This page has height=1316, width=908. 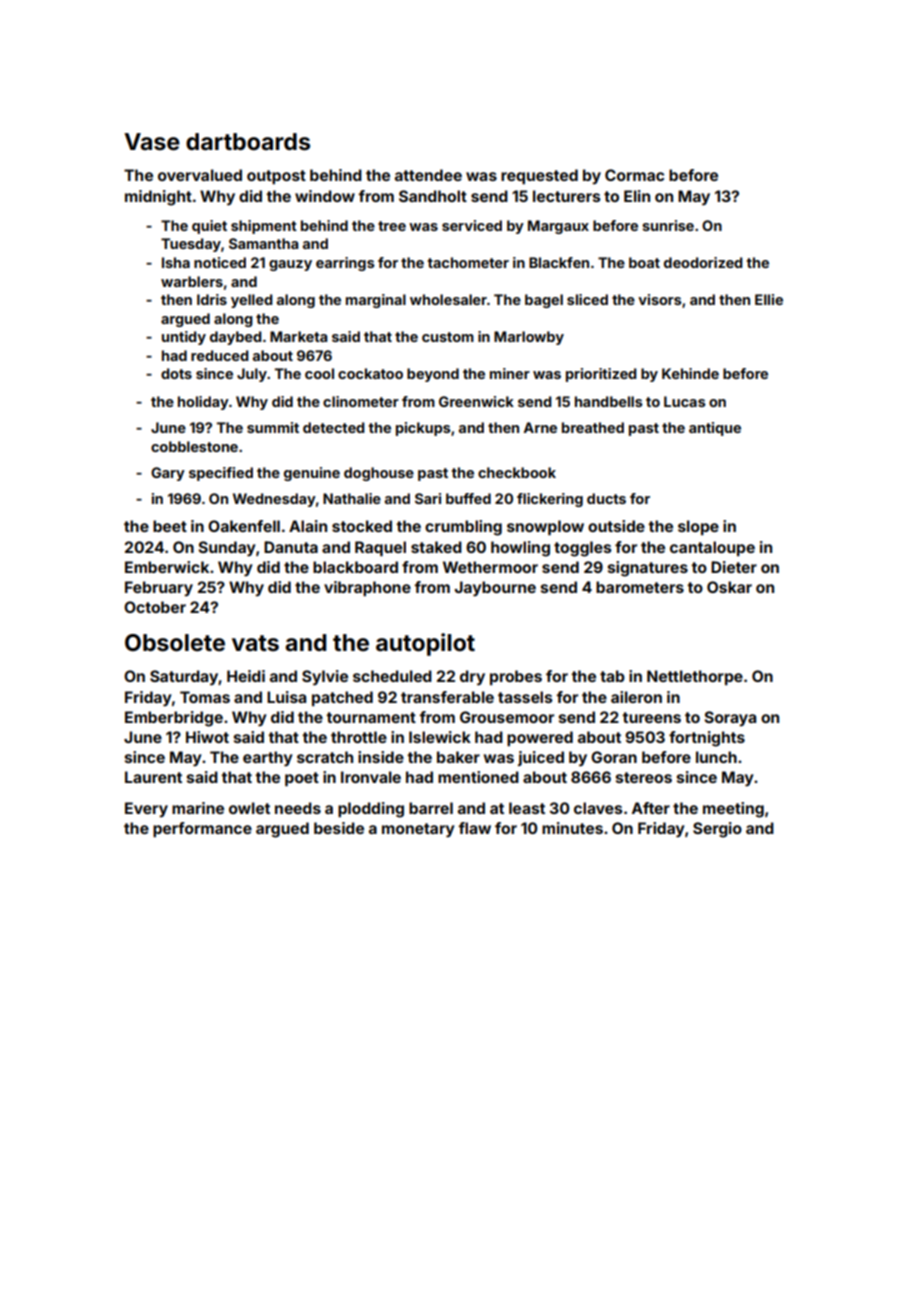 I want to click on Laurent, so click(x=153, y=777).
